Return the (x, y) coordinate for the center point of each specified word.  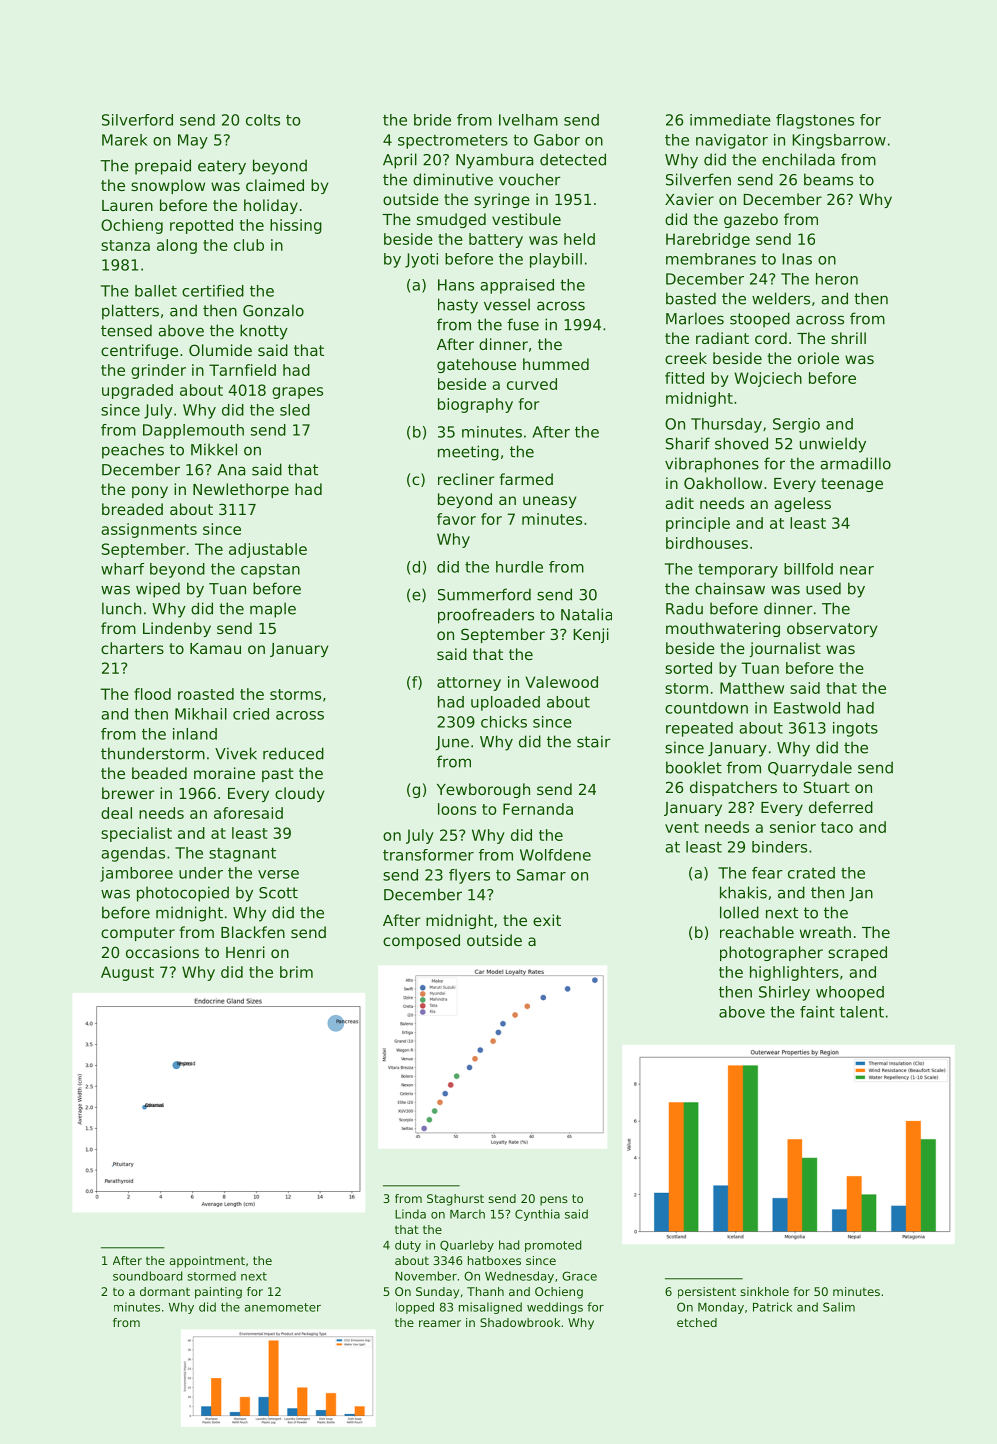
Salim (839, 1307)
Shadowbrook (520, 1322)
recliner (466, 479)
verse (278, 874)
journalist (785, 649)
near (857, 570)
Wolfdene (555, 855)
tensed (126, 330)
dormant (165, 1291)
